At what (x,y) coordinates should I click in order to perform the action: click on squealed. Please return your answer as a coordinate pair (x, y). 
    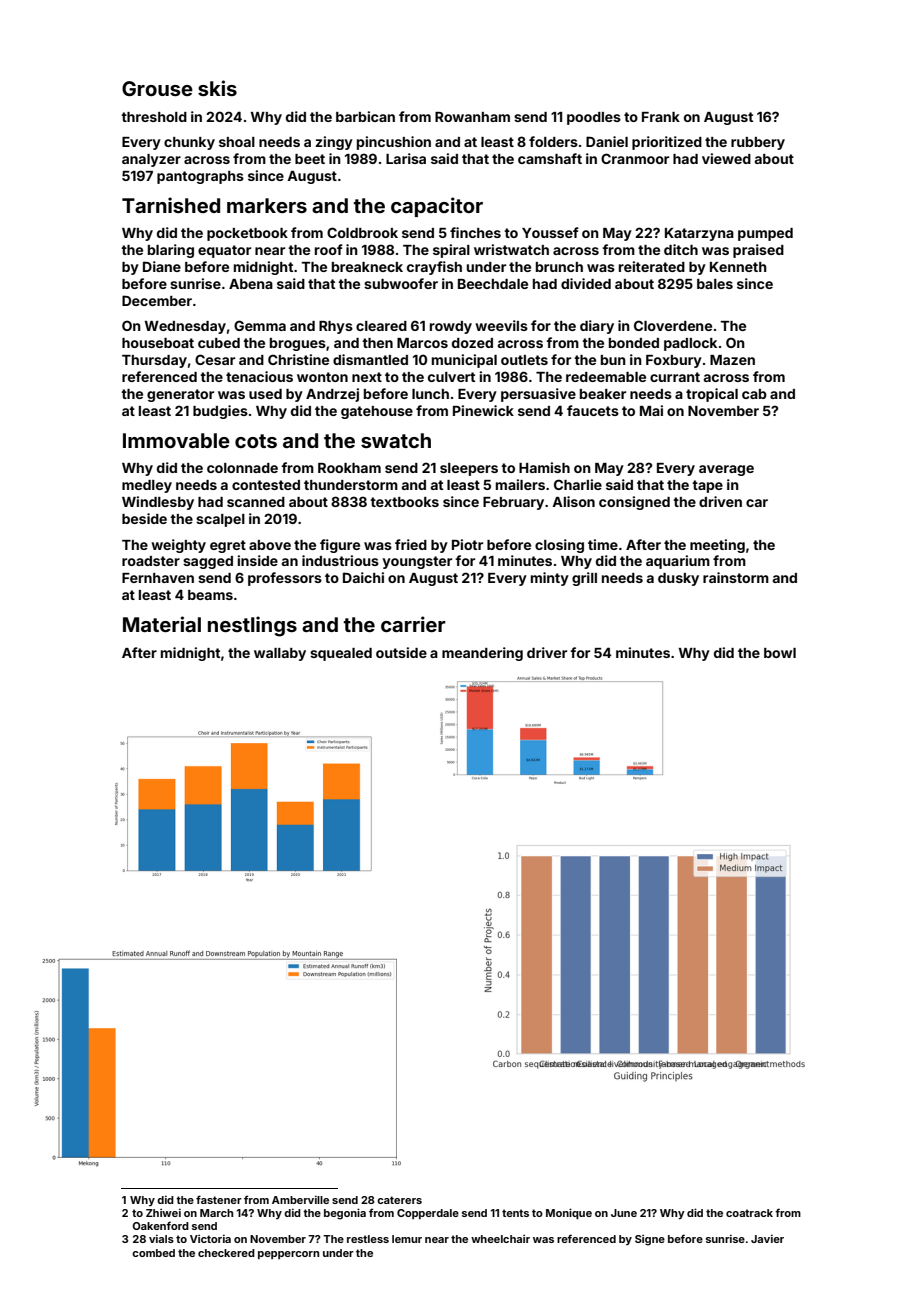
    Looking at the image, I should click on (341, 654).
